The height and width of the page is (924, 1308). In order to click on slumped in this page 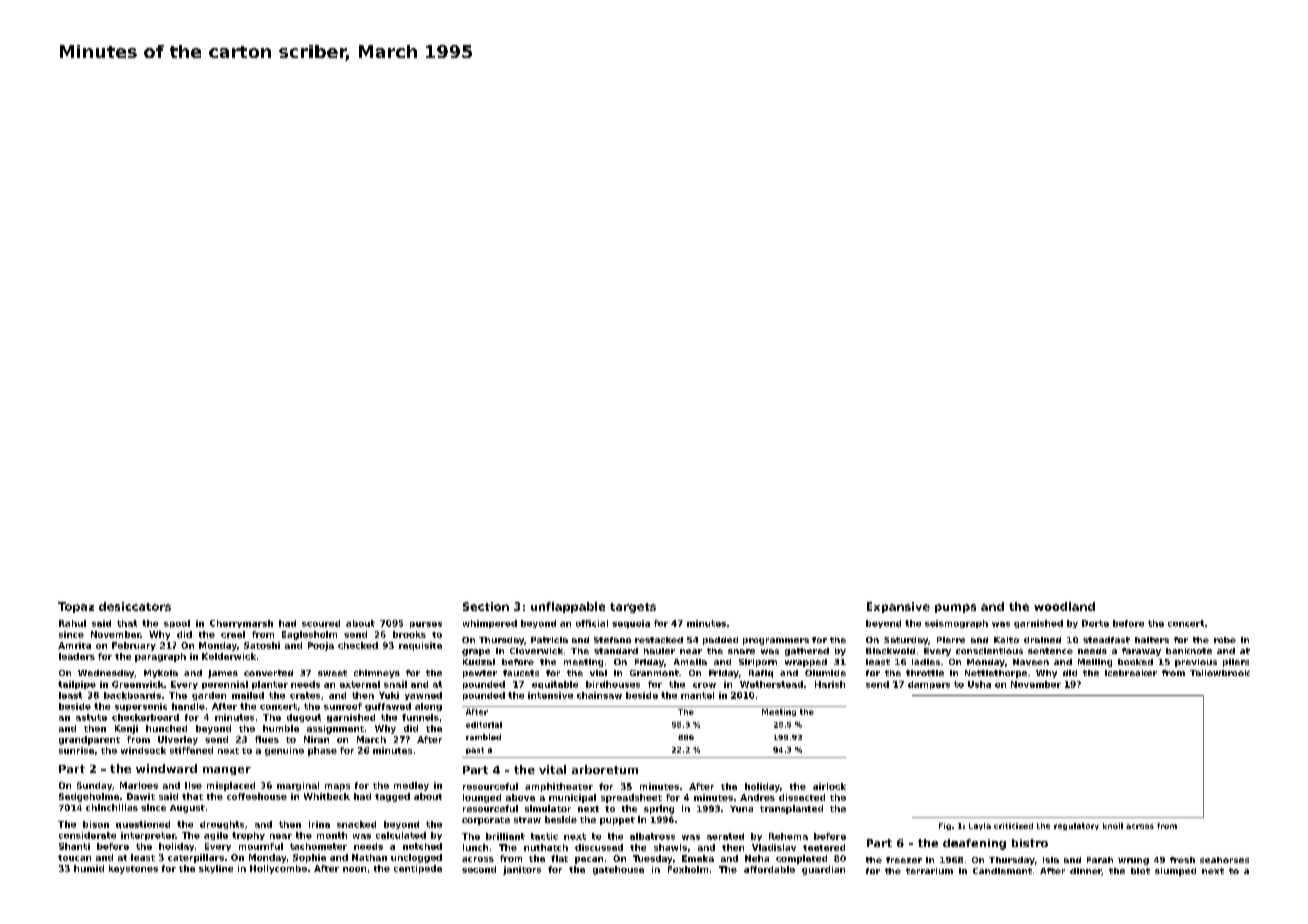, I will do `click(1175, 872)`.
